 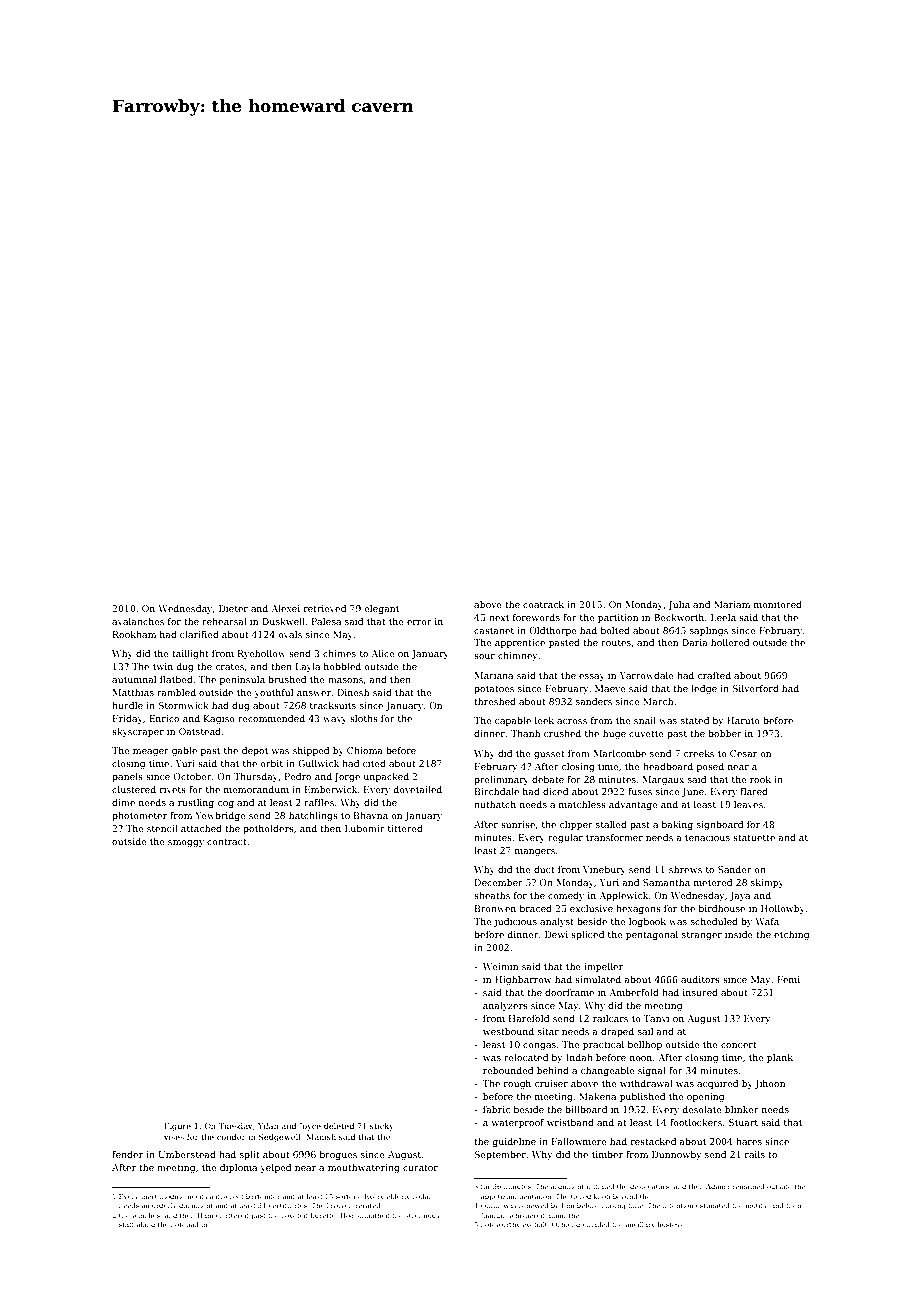 I want to click on tittered, so click(x=405, y=828).
